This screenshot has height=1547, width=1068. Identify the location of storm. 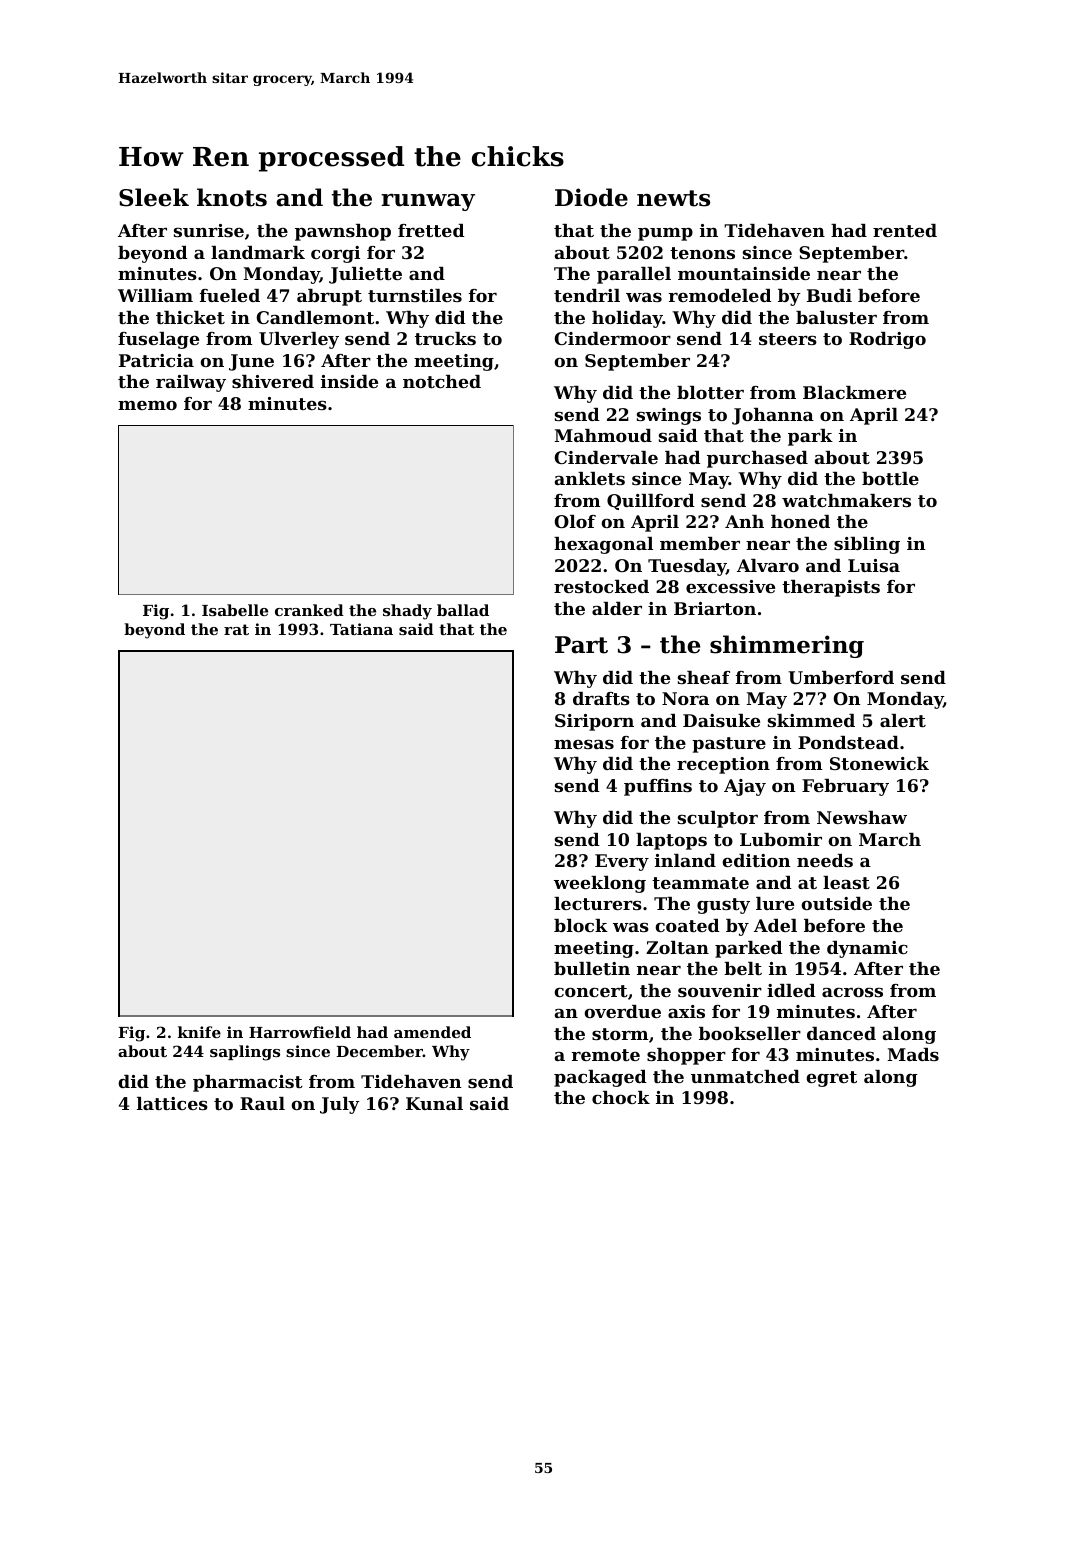
(620, 1034).
